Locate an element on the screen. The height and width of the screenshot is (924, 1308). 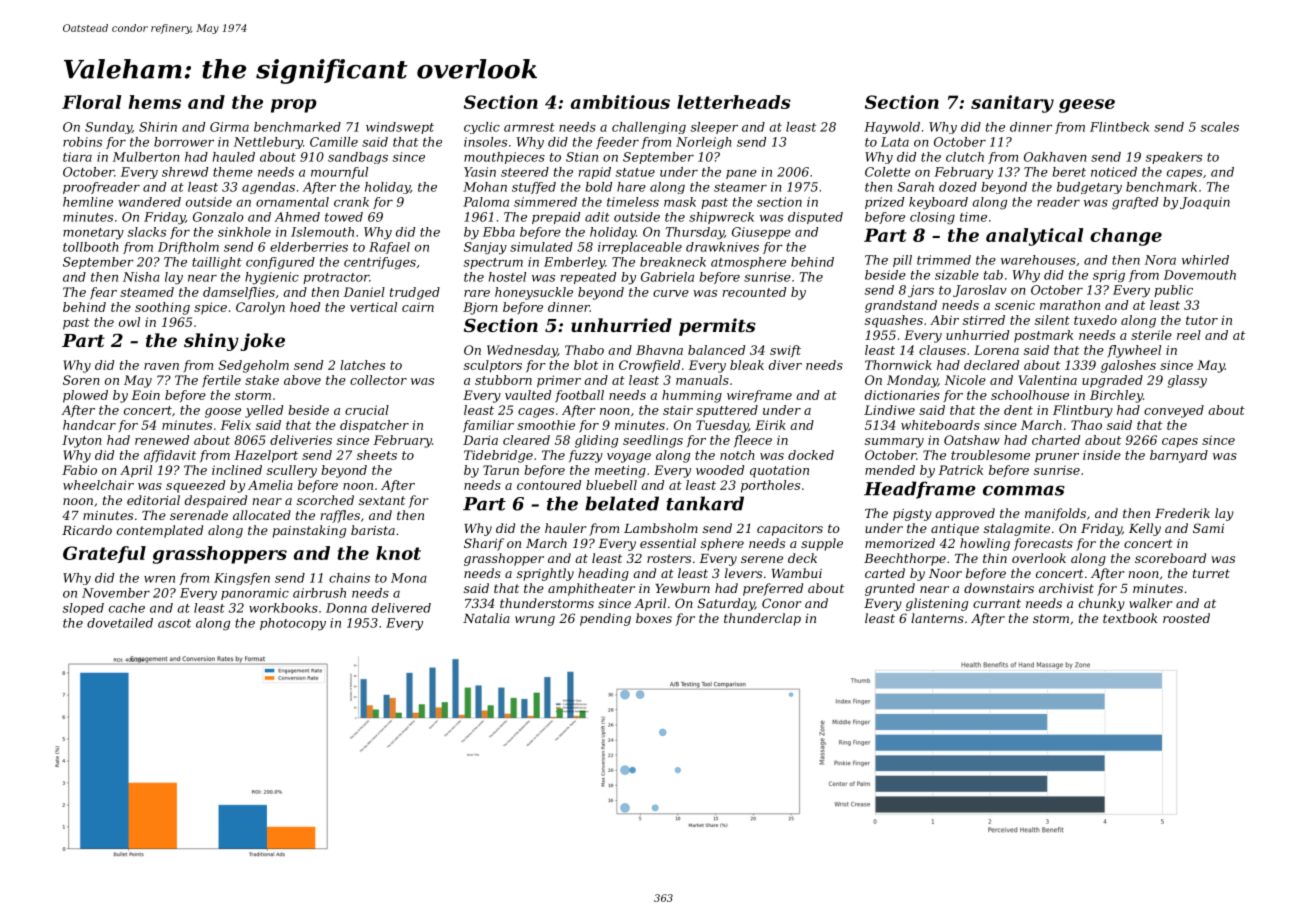
fear is located at coordinates (103, 293).
